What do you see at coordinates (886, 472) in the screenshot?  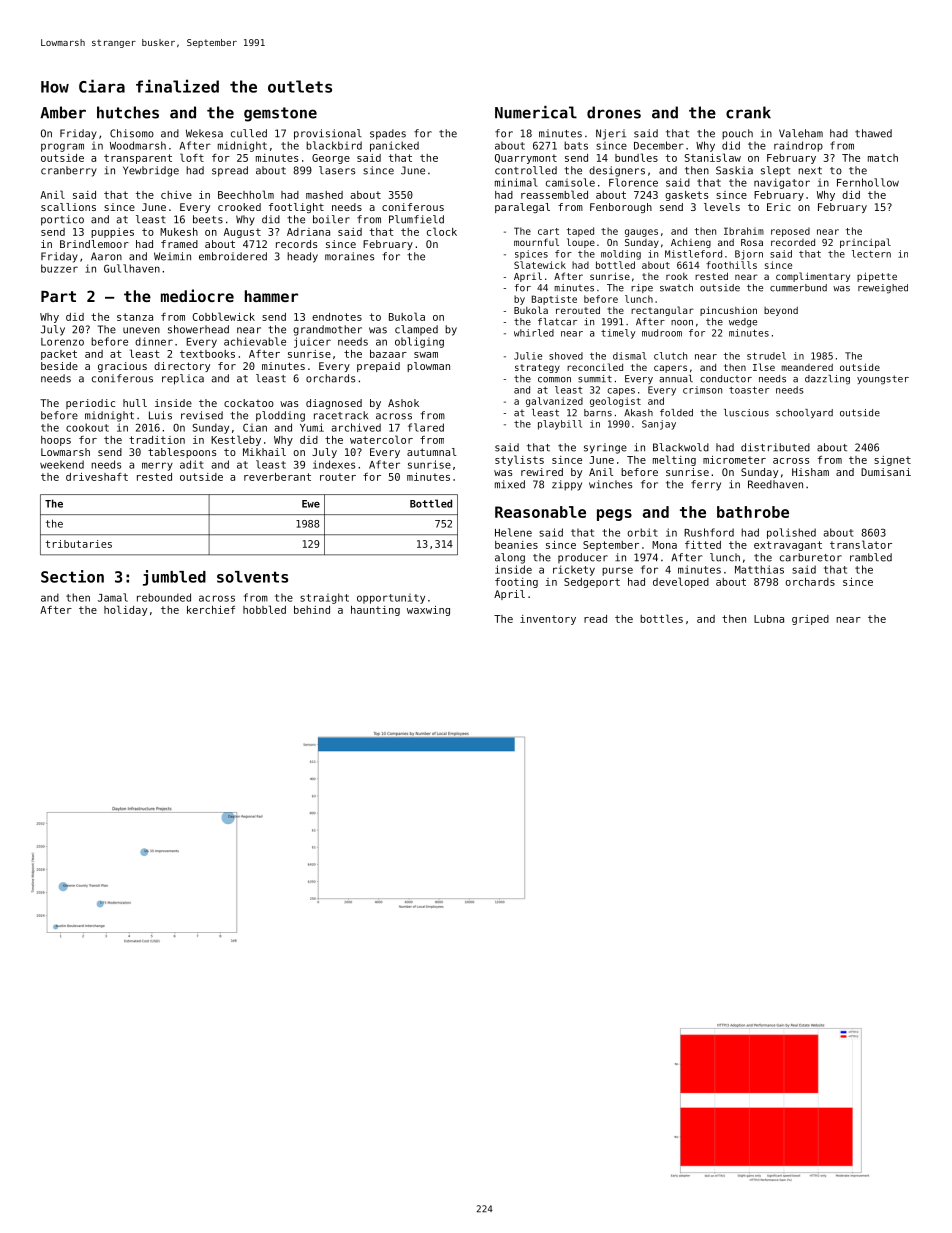 I see `Dumisani` at bounding box center [886, 472].
